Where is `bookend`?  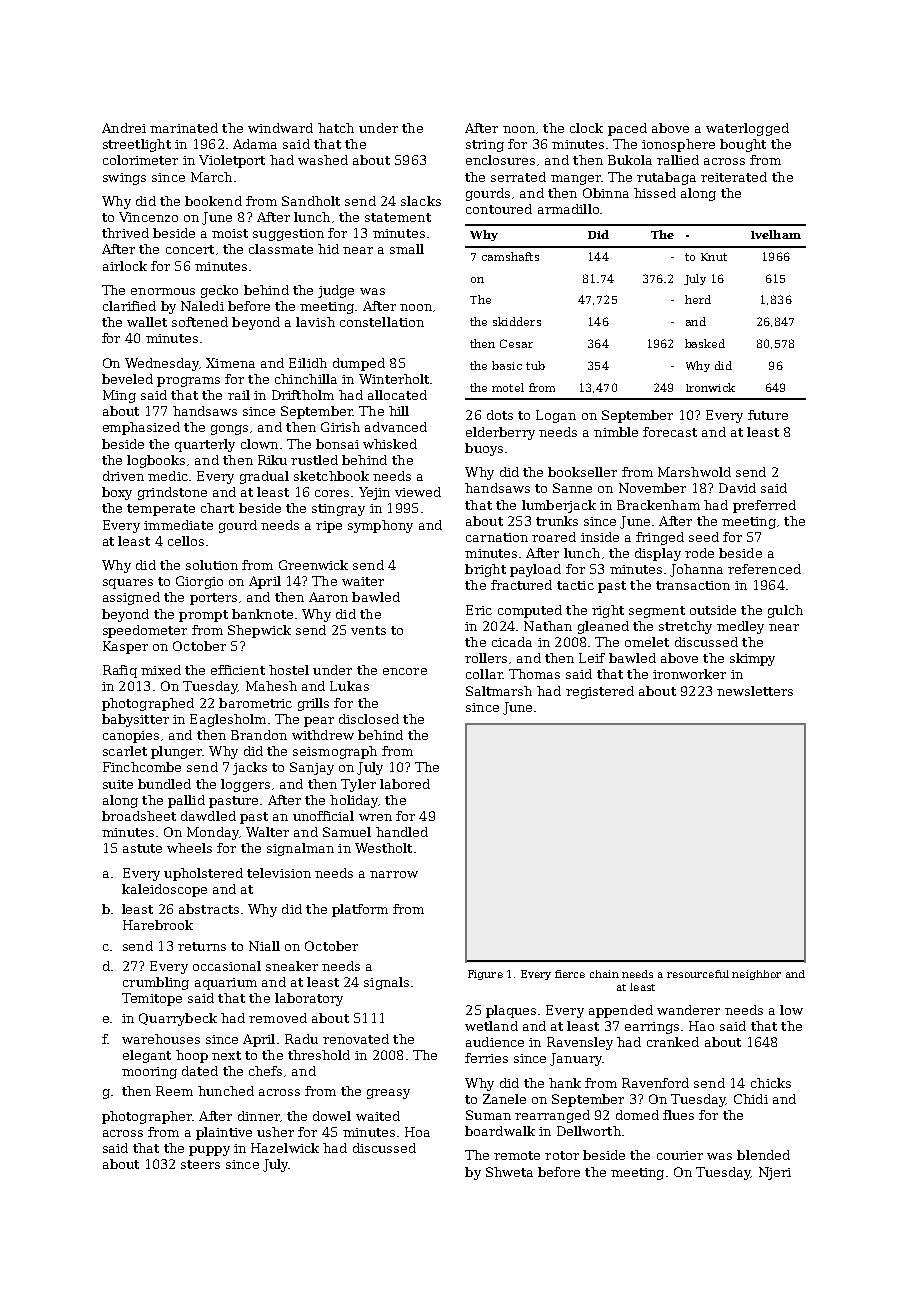 bookend is located at coordinates (213, 201).
